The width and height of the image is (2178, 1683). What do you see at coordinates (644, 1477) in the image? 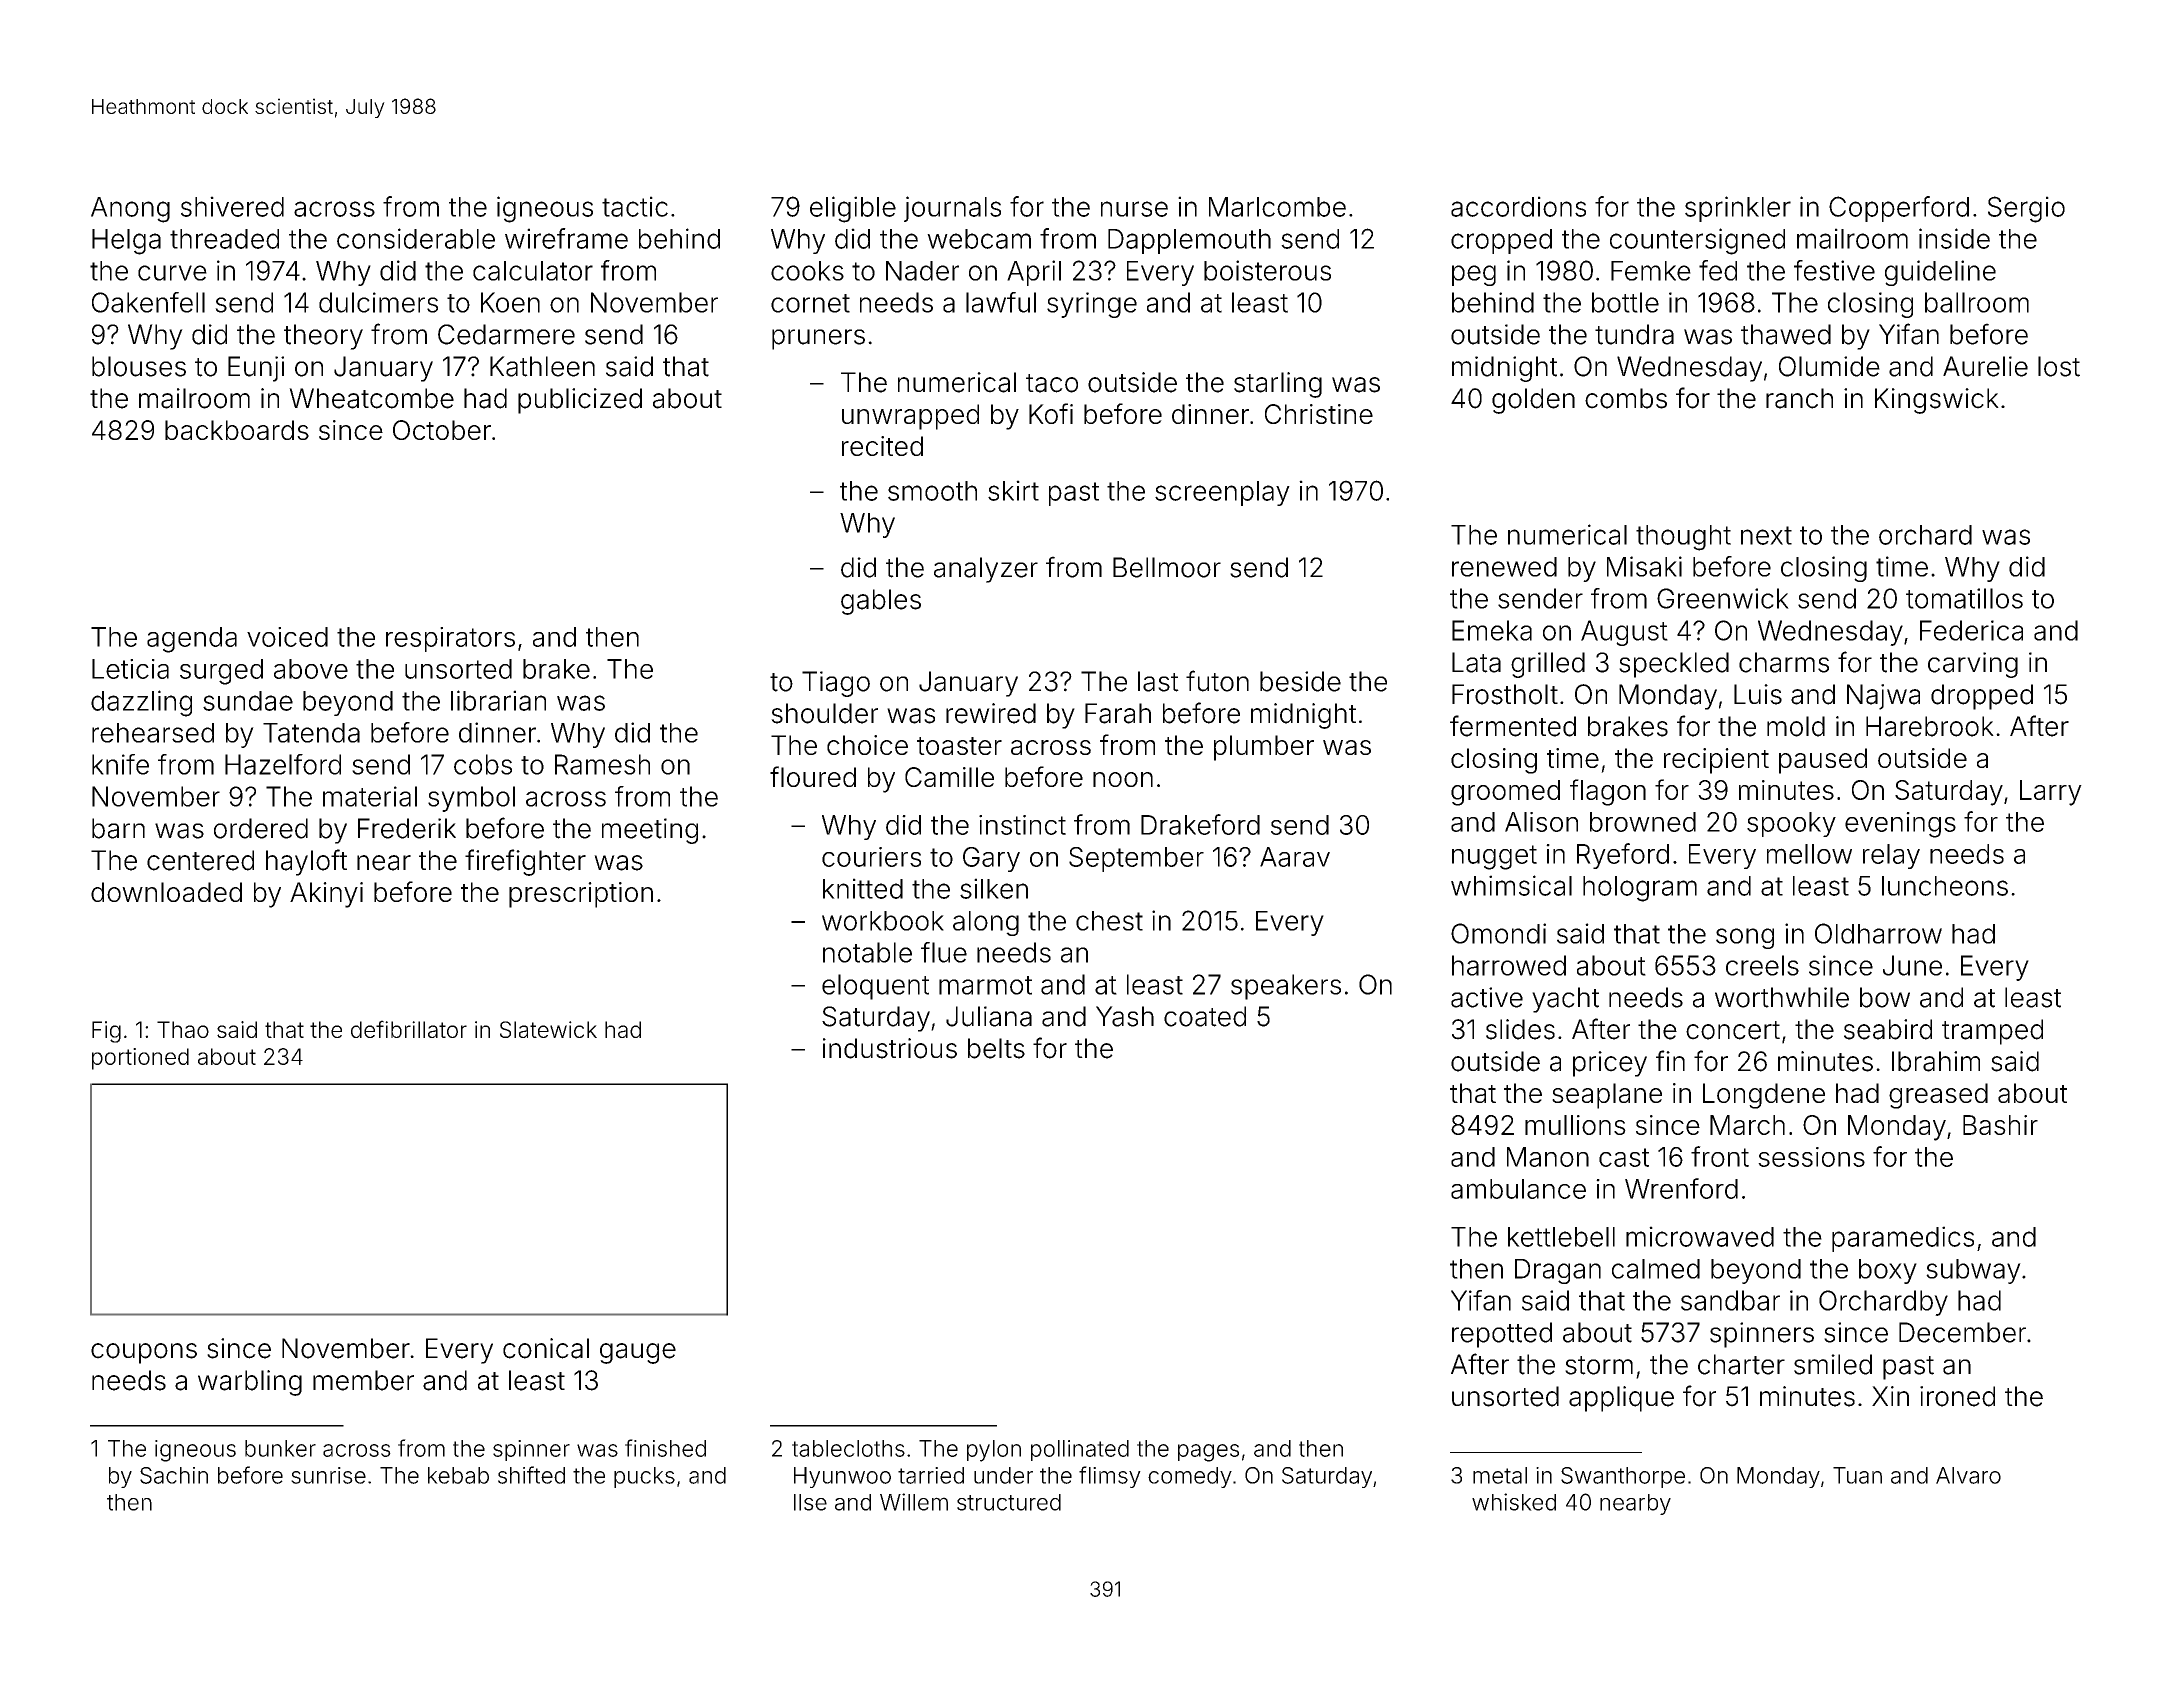
I see `pucks` at bounding box center [644, 1477].
